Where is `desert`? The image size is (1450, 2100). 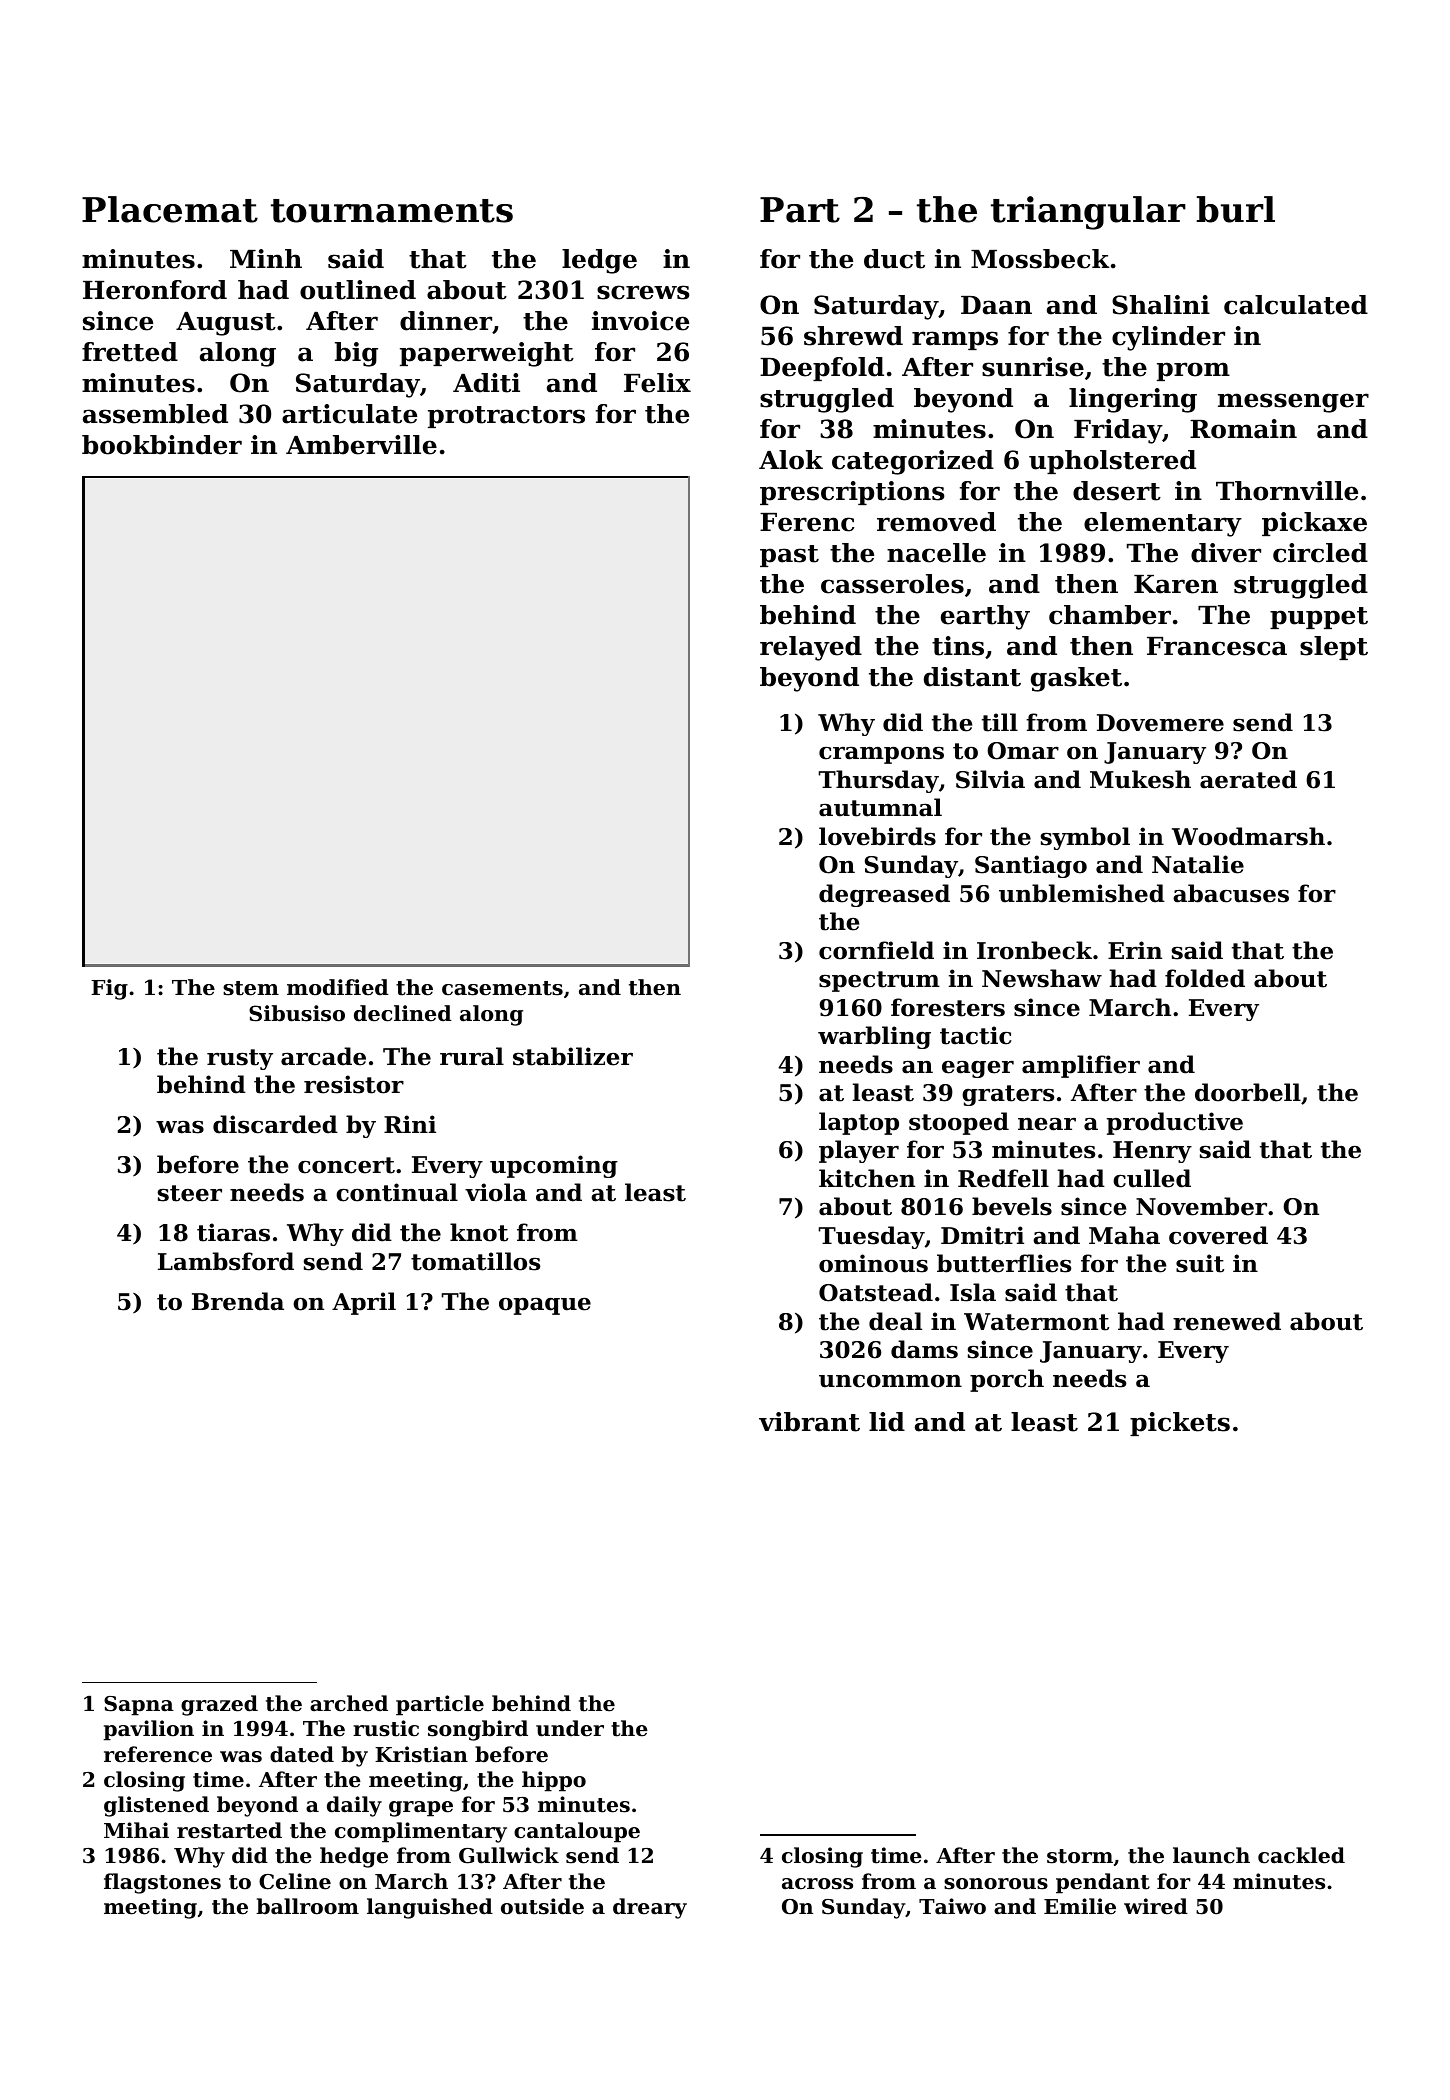
desert is located at coordinates (1117, 491).
